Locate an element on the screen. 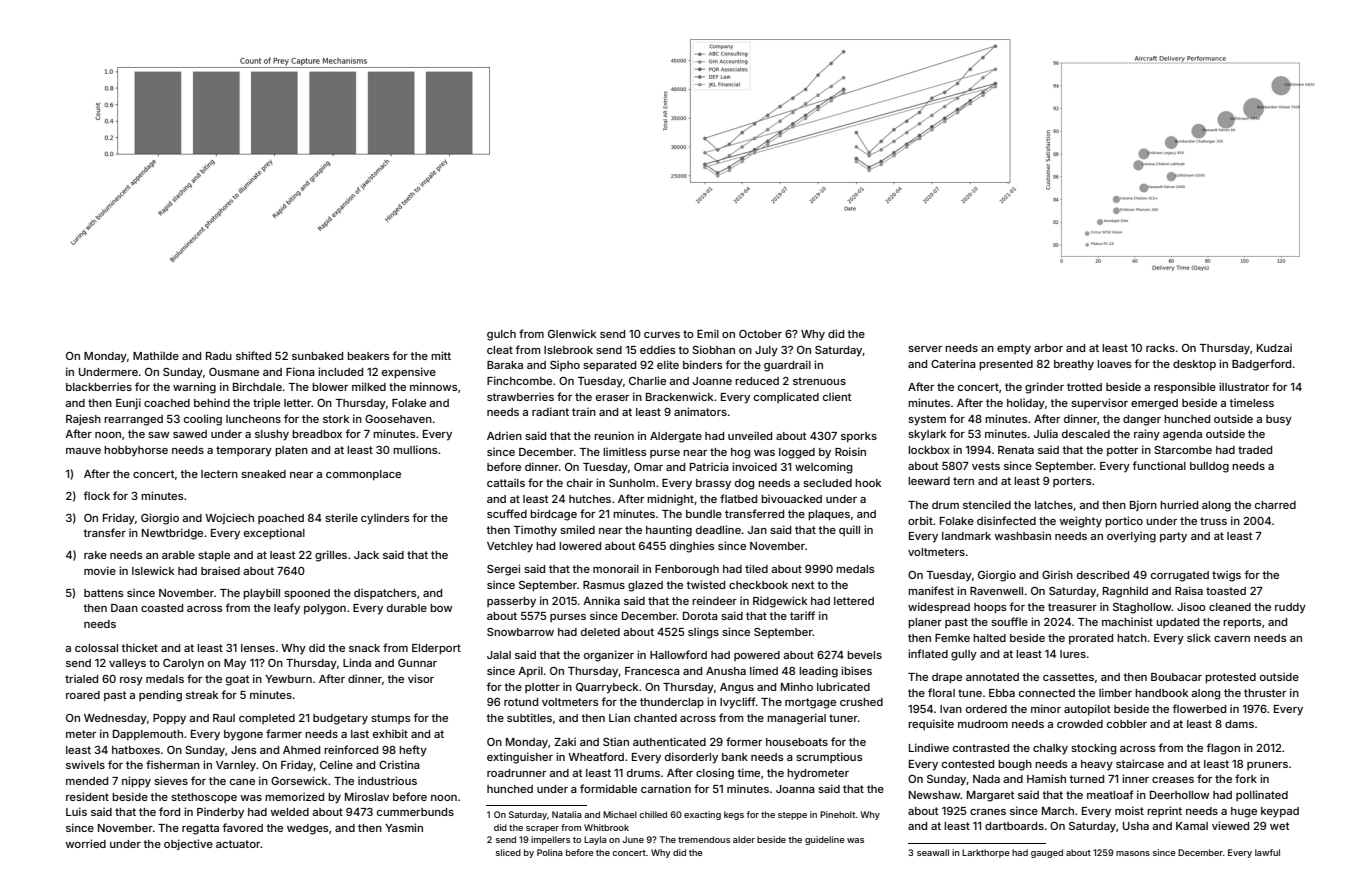 This screenshot has width=1372, height=887. Glenwick is located at coordinates (572, 333).
